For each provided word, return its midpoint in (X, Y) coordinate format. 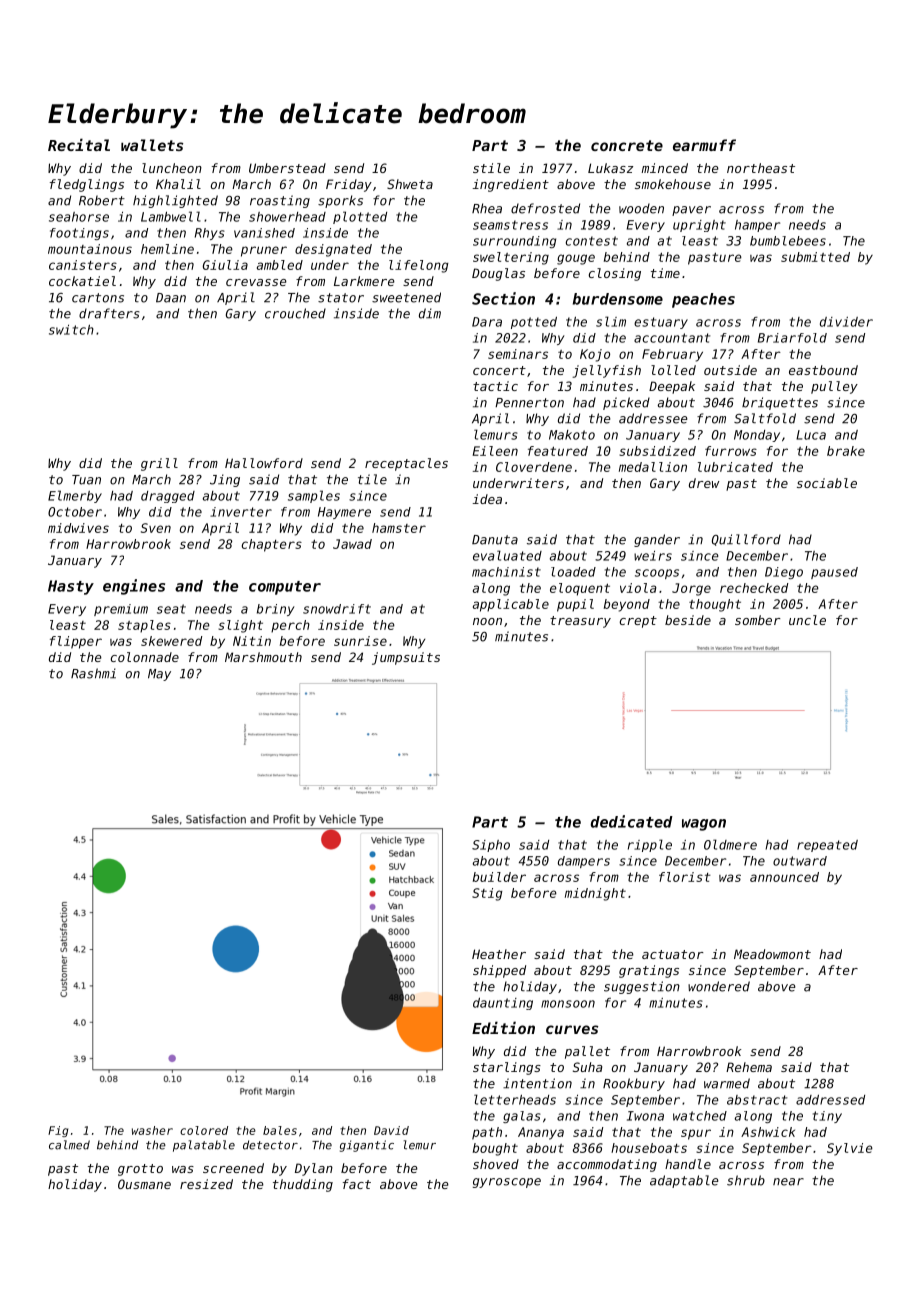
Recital (79, 144)
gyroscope (507, 1183)
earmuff (704, 145)
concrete (627, 145)
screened (233, 1168)
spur (696, 1134)
